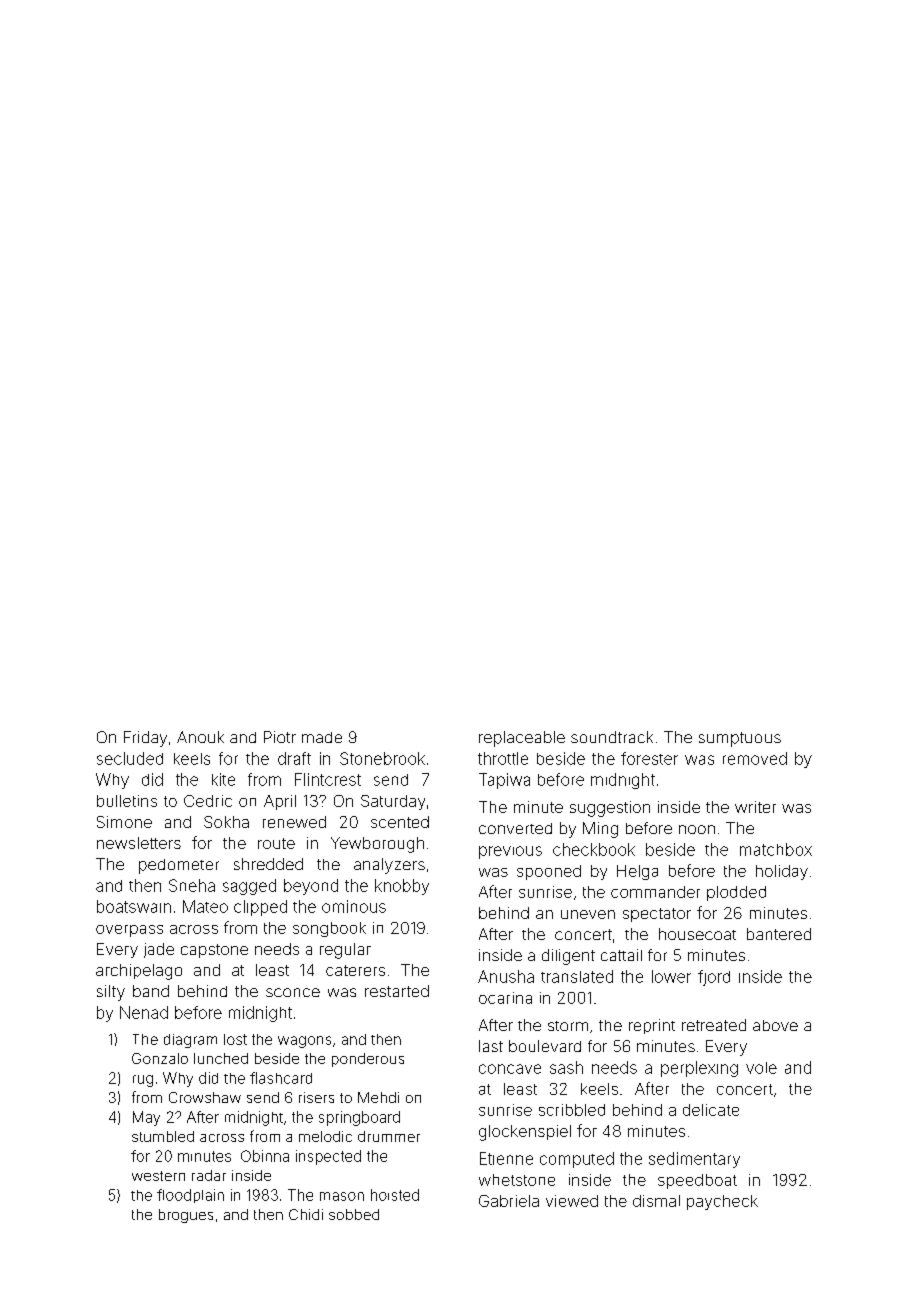 The width and height of the page is (908, 1316). What do you see at coordinates (146, 1118) in the page?
I see `May` at bounding box center [146, 1118].
